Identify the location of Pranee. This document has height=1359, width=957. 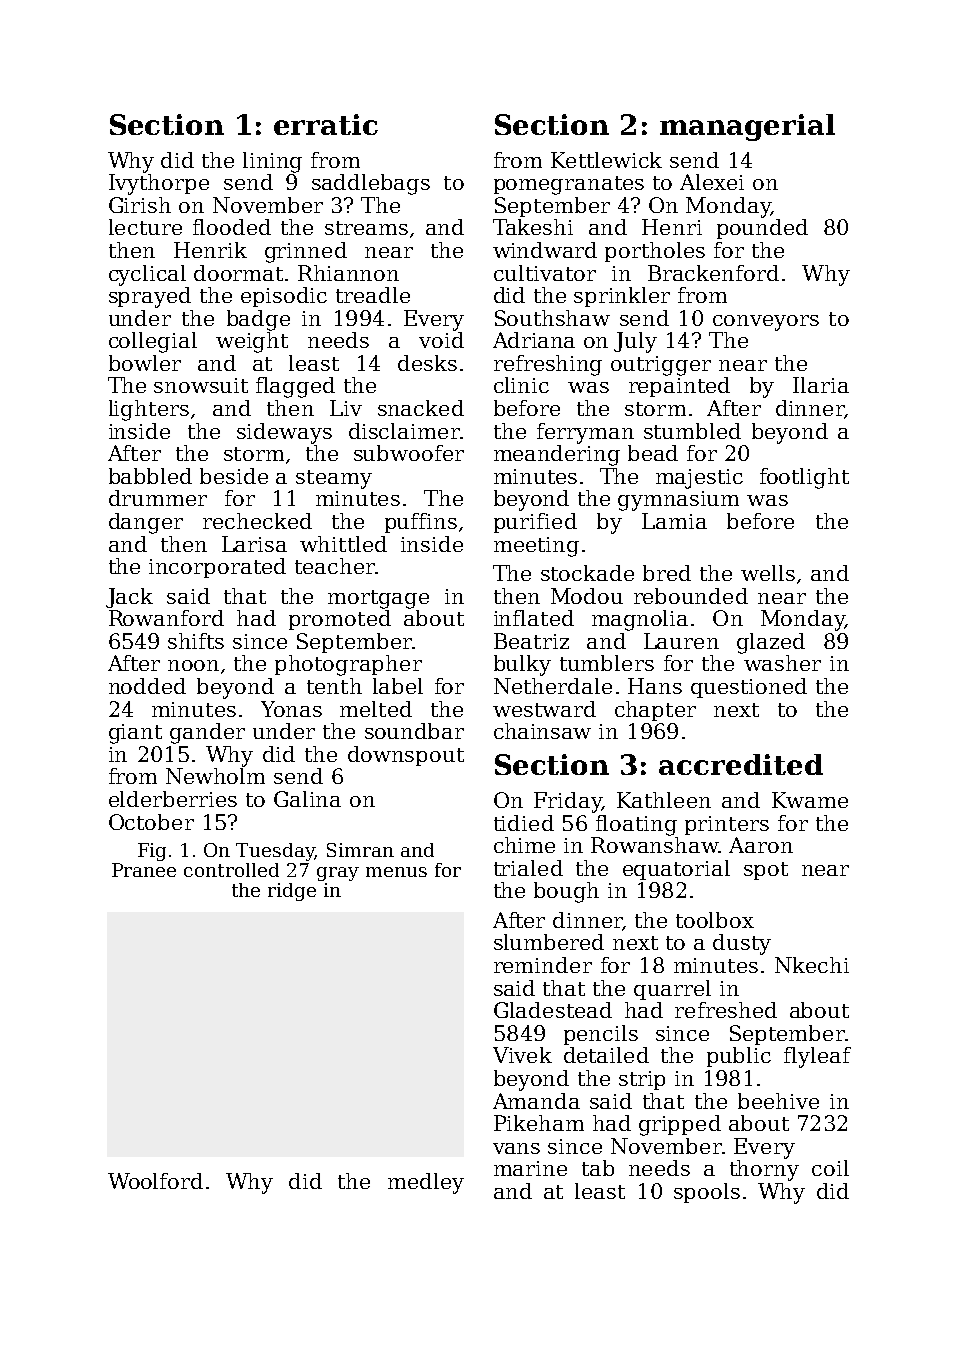
(144, 870).
